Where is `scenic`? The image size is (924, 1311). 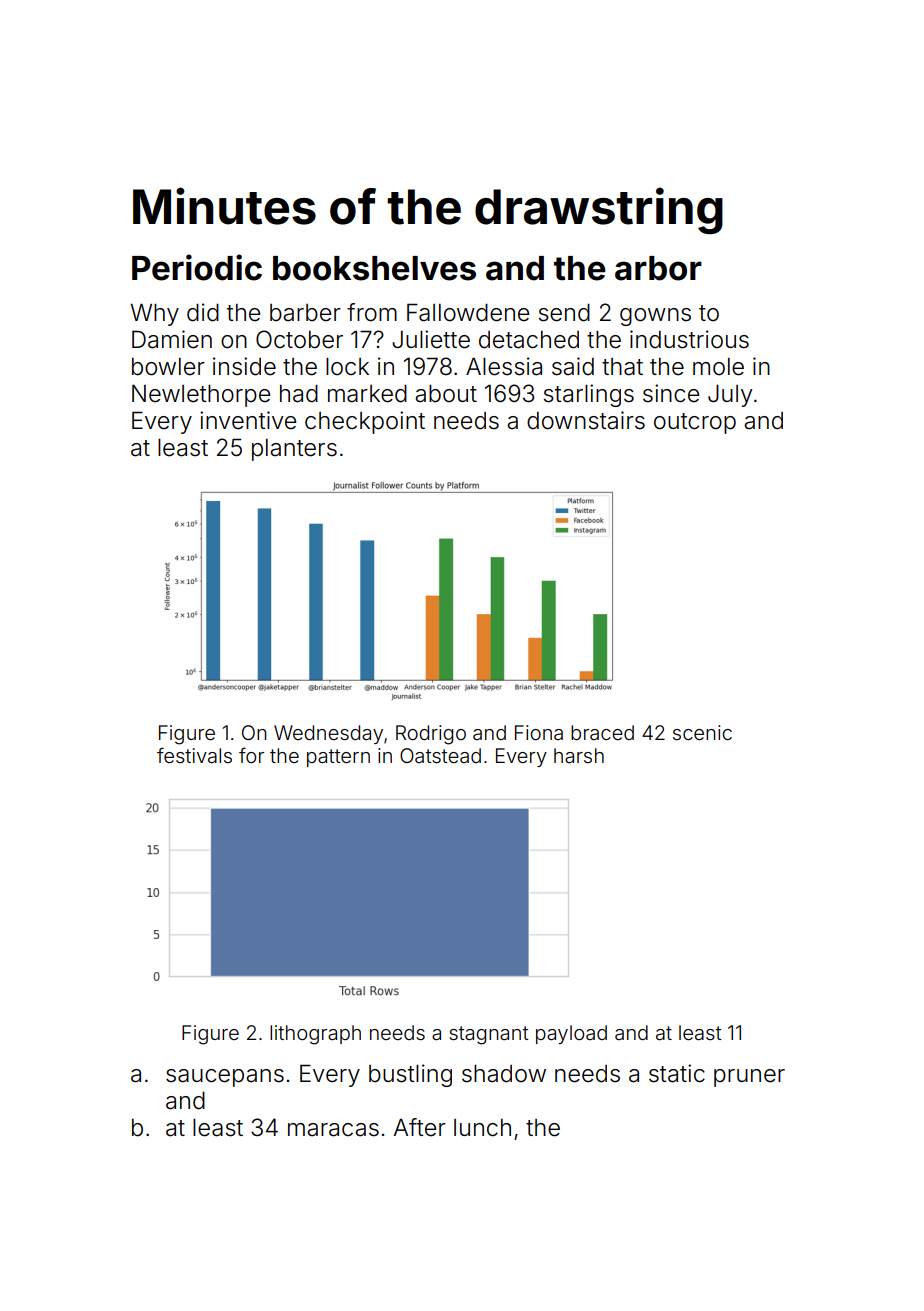
scenic is located at coordinates (702, 732).
